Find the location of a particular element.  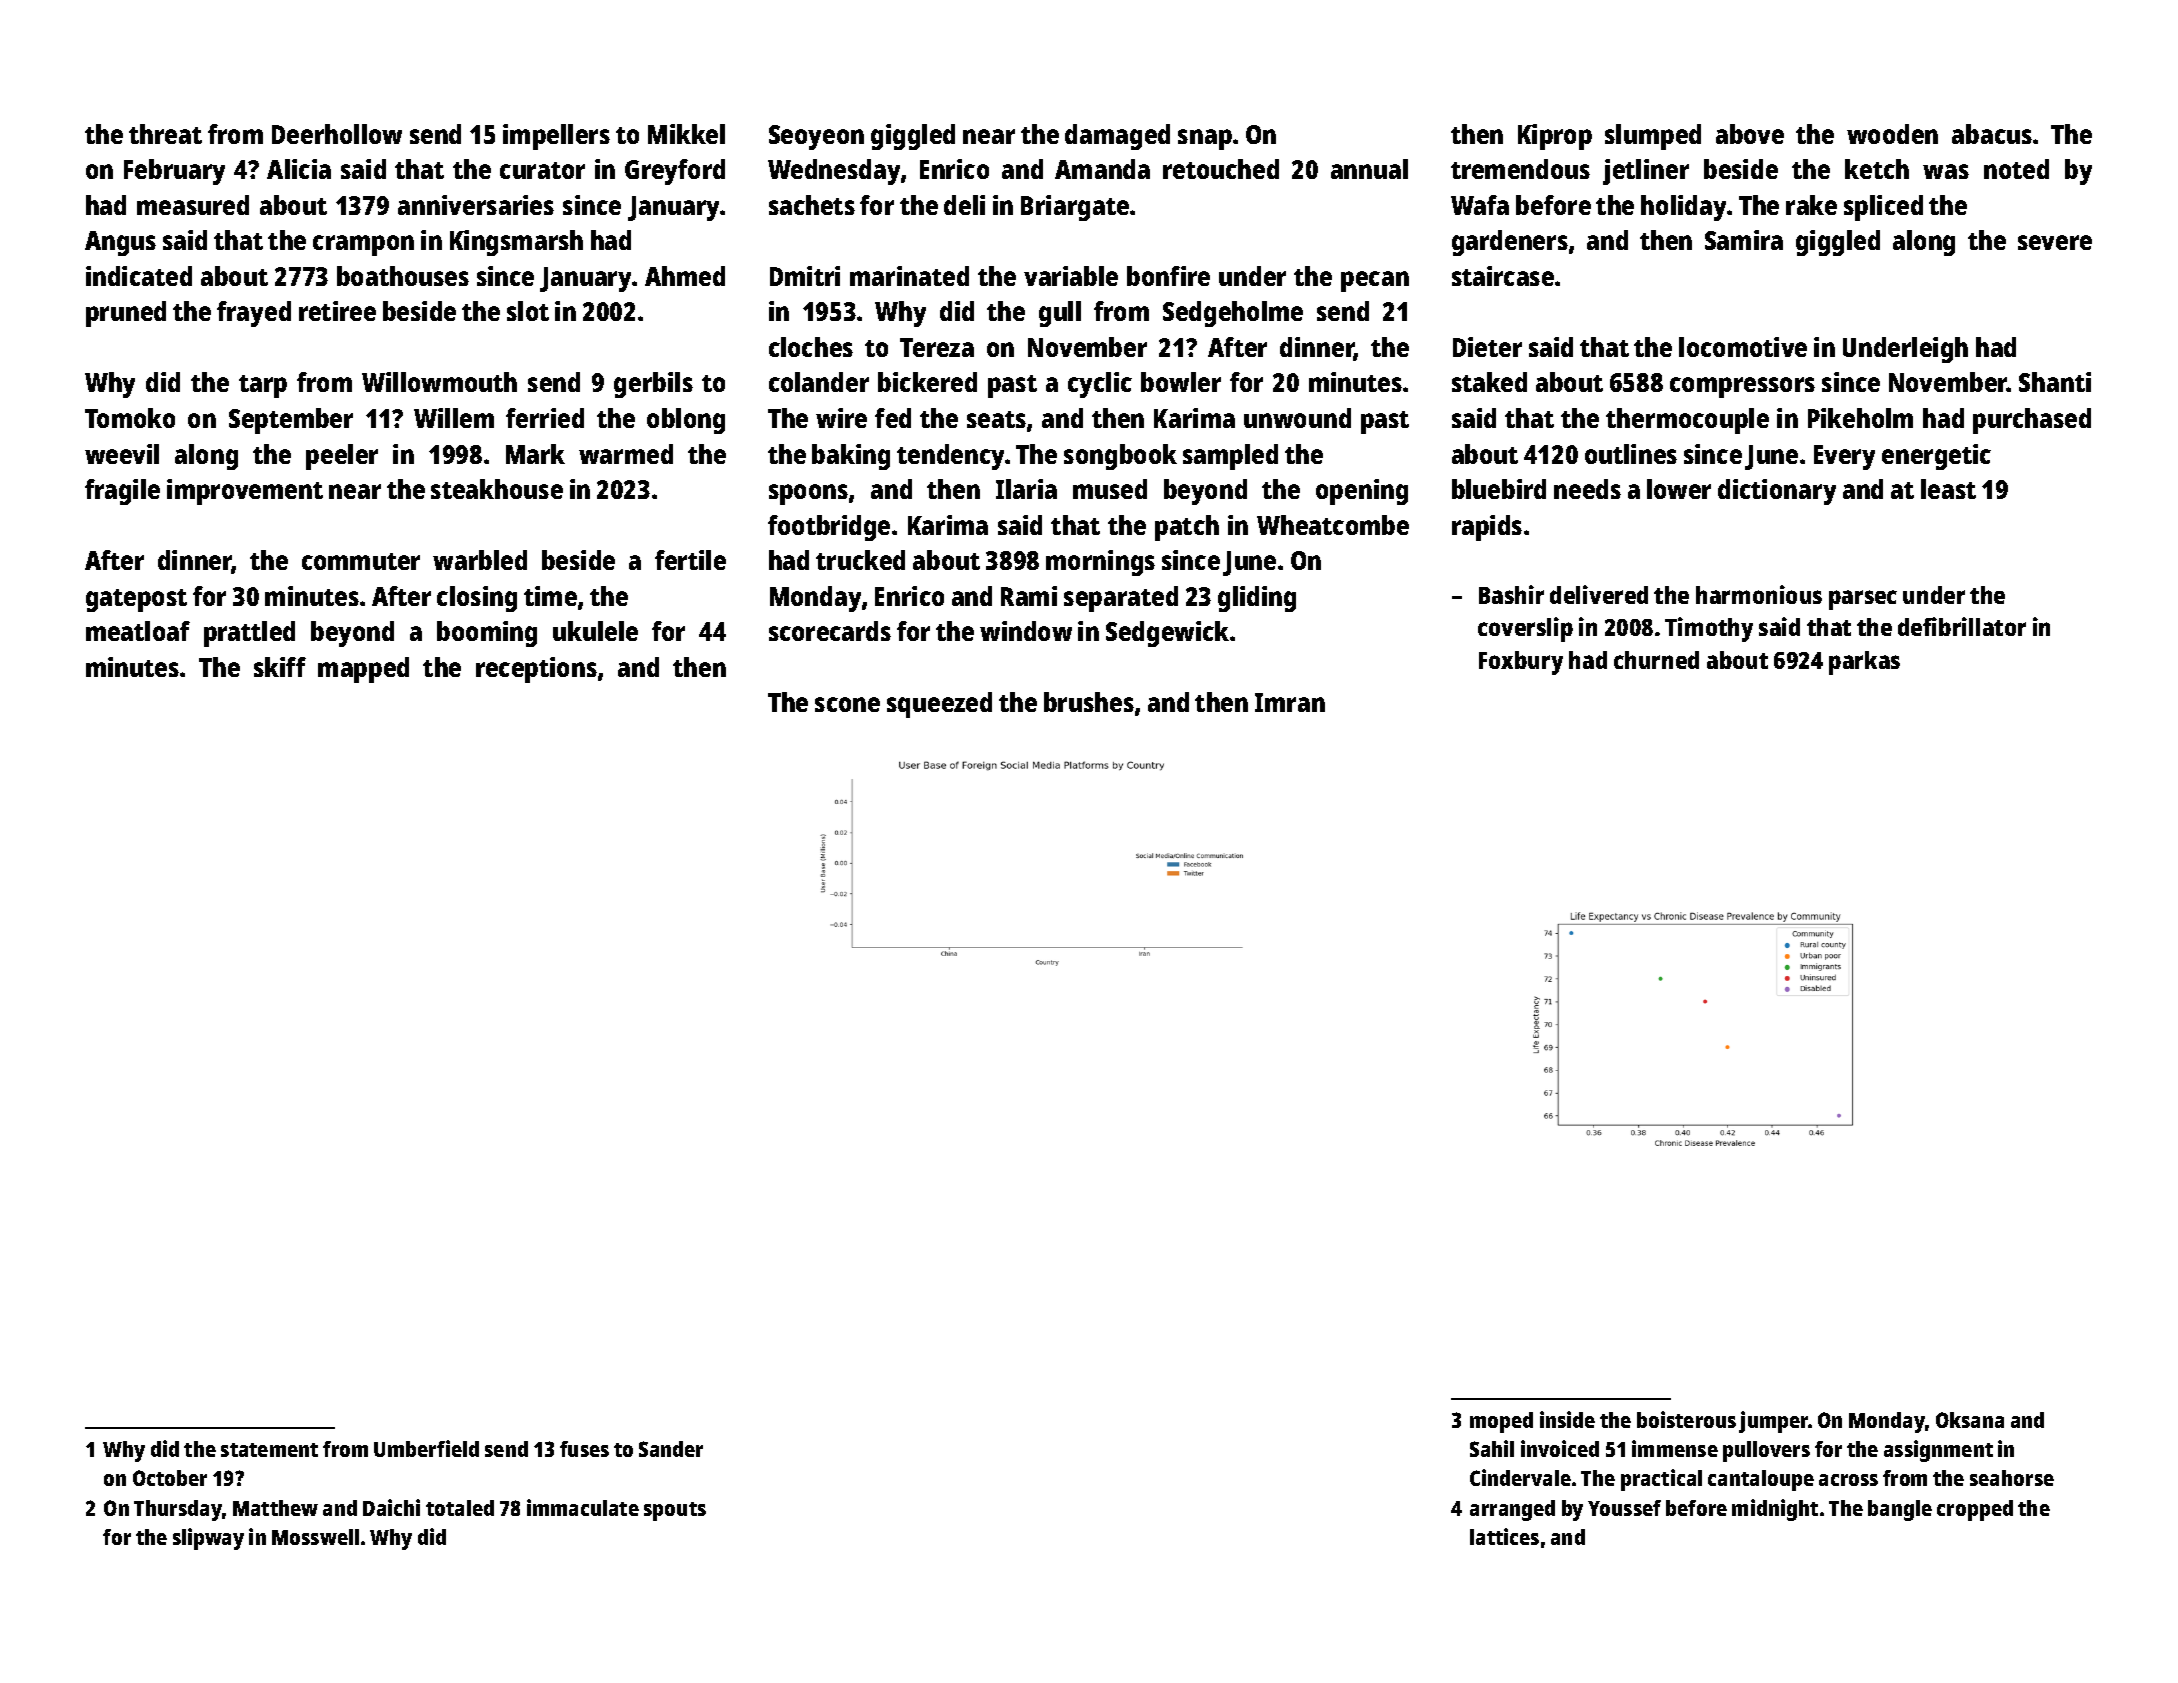

parkas is located at coordinates (1864, 663).
